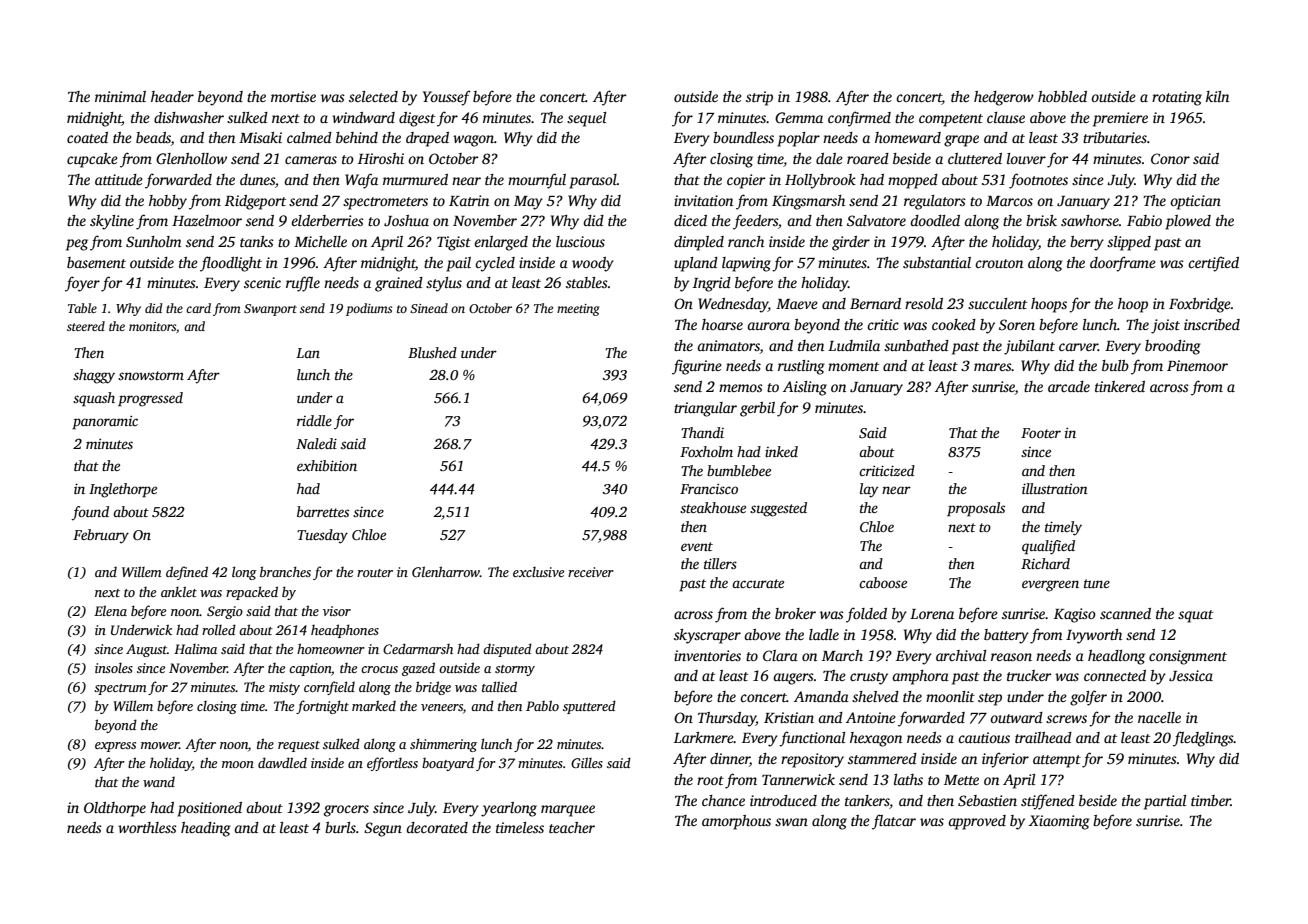  Describe the element at coordinates (432, 352) in the screenshot. I see `Blushed` at that location.
